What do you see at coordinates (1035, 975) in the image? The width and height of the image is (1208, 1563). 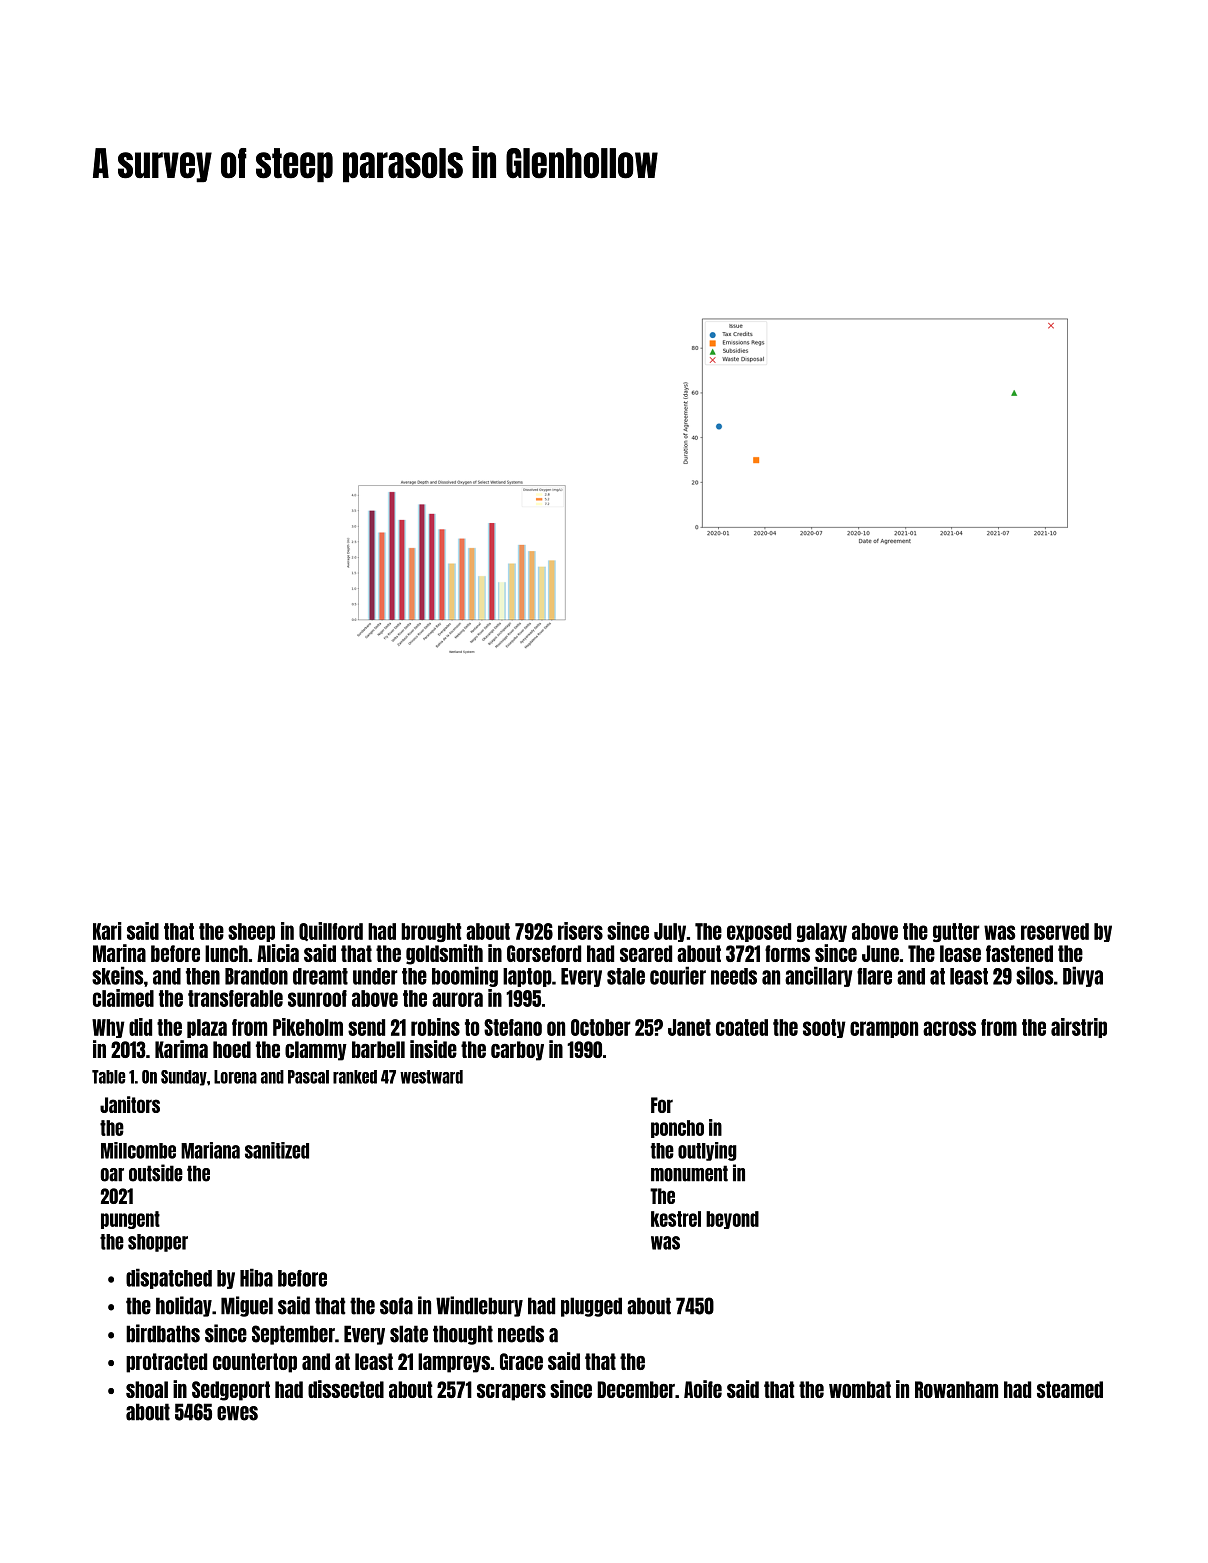 I see `silos` at bounding box center [1035, 975].
